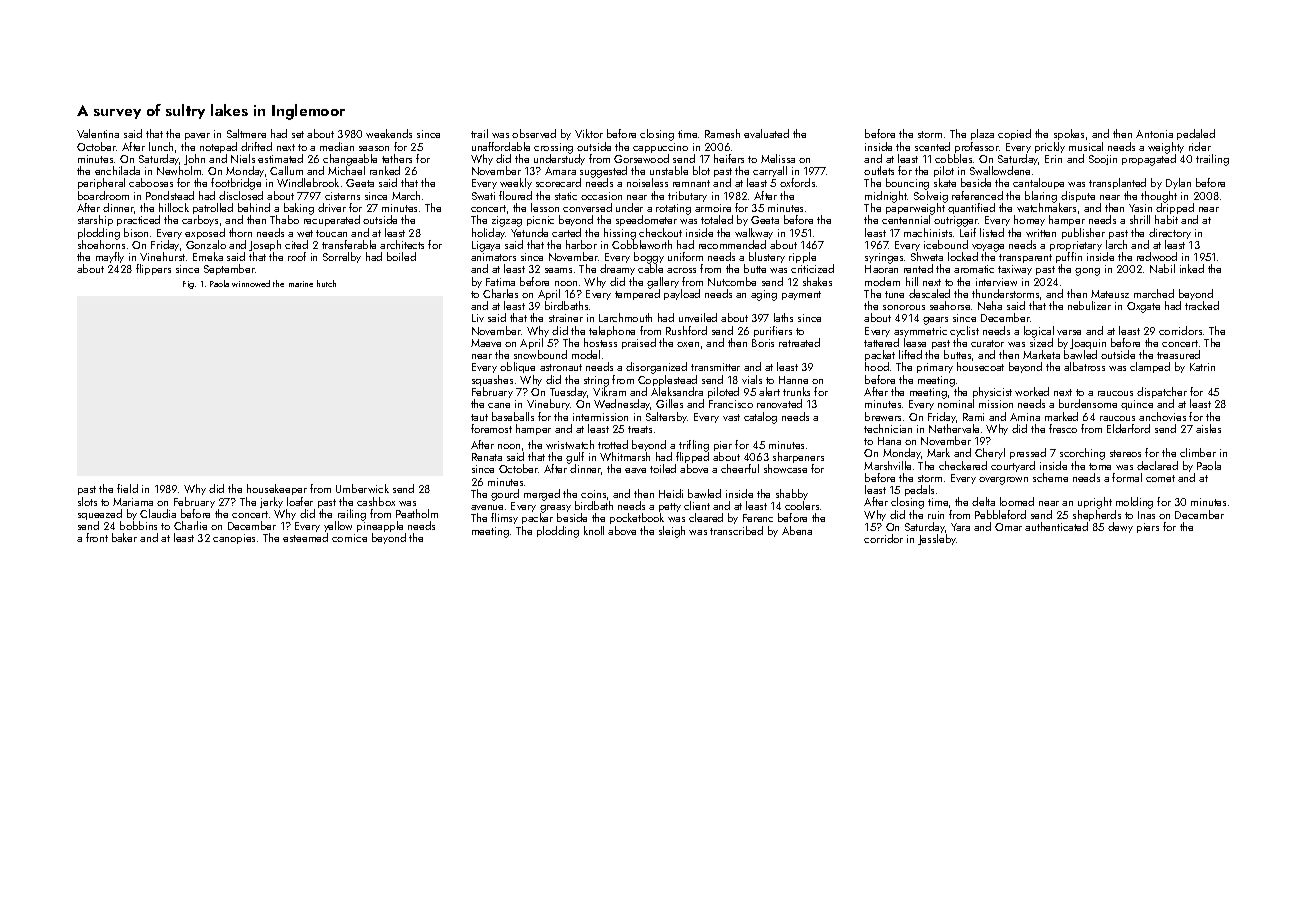 The height and width of the document is (924, 1308). Describe the element at coordinates (326, 283) in the document. I see `hutch` at that location.
